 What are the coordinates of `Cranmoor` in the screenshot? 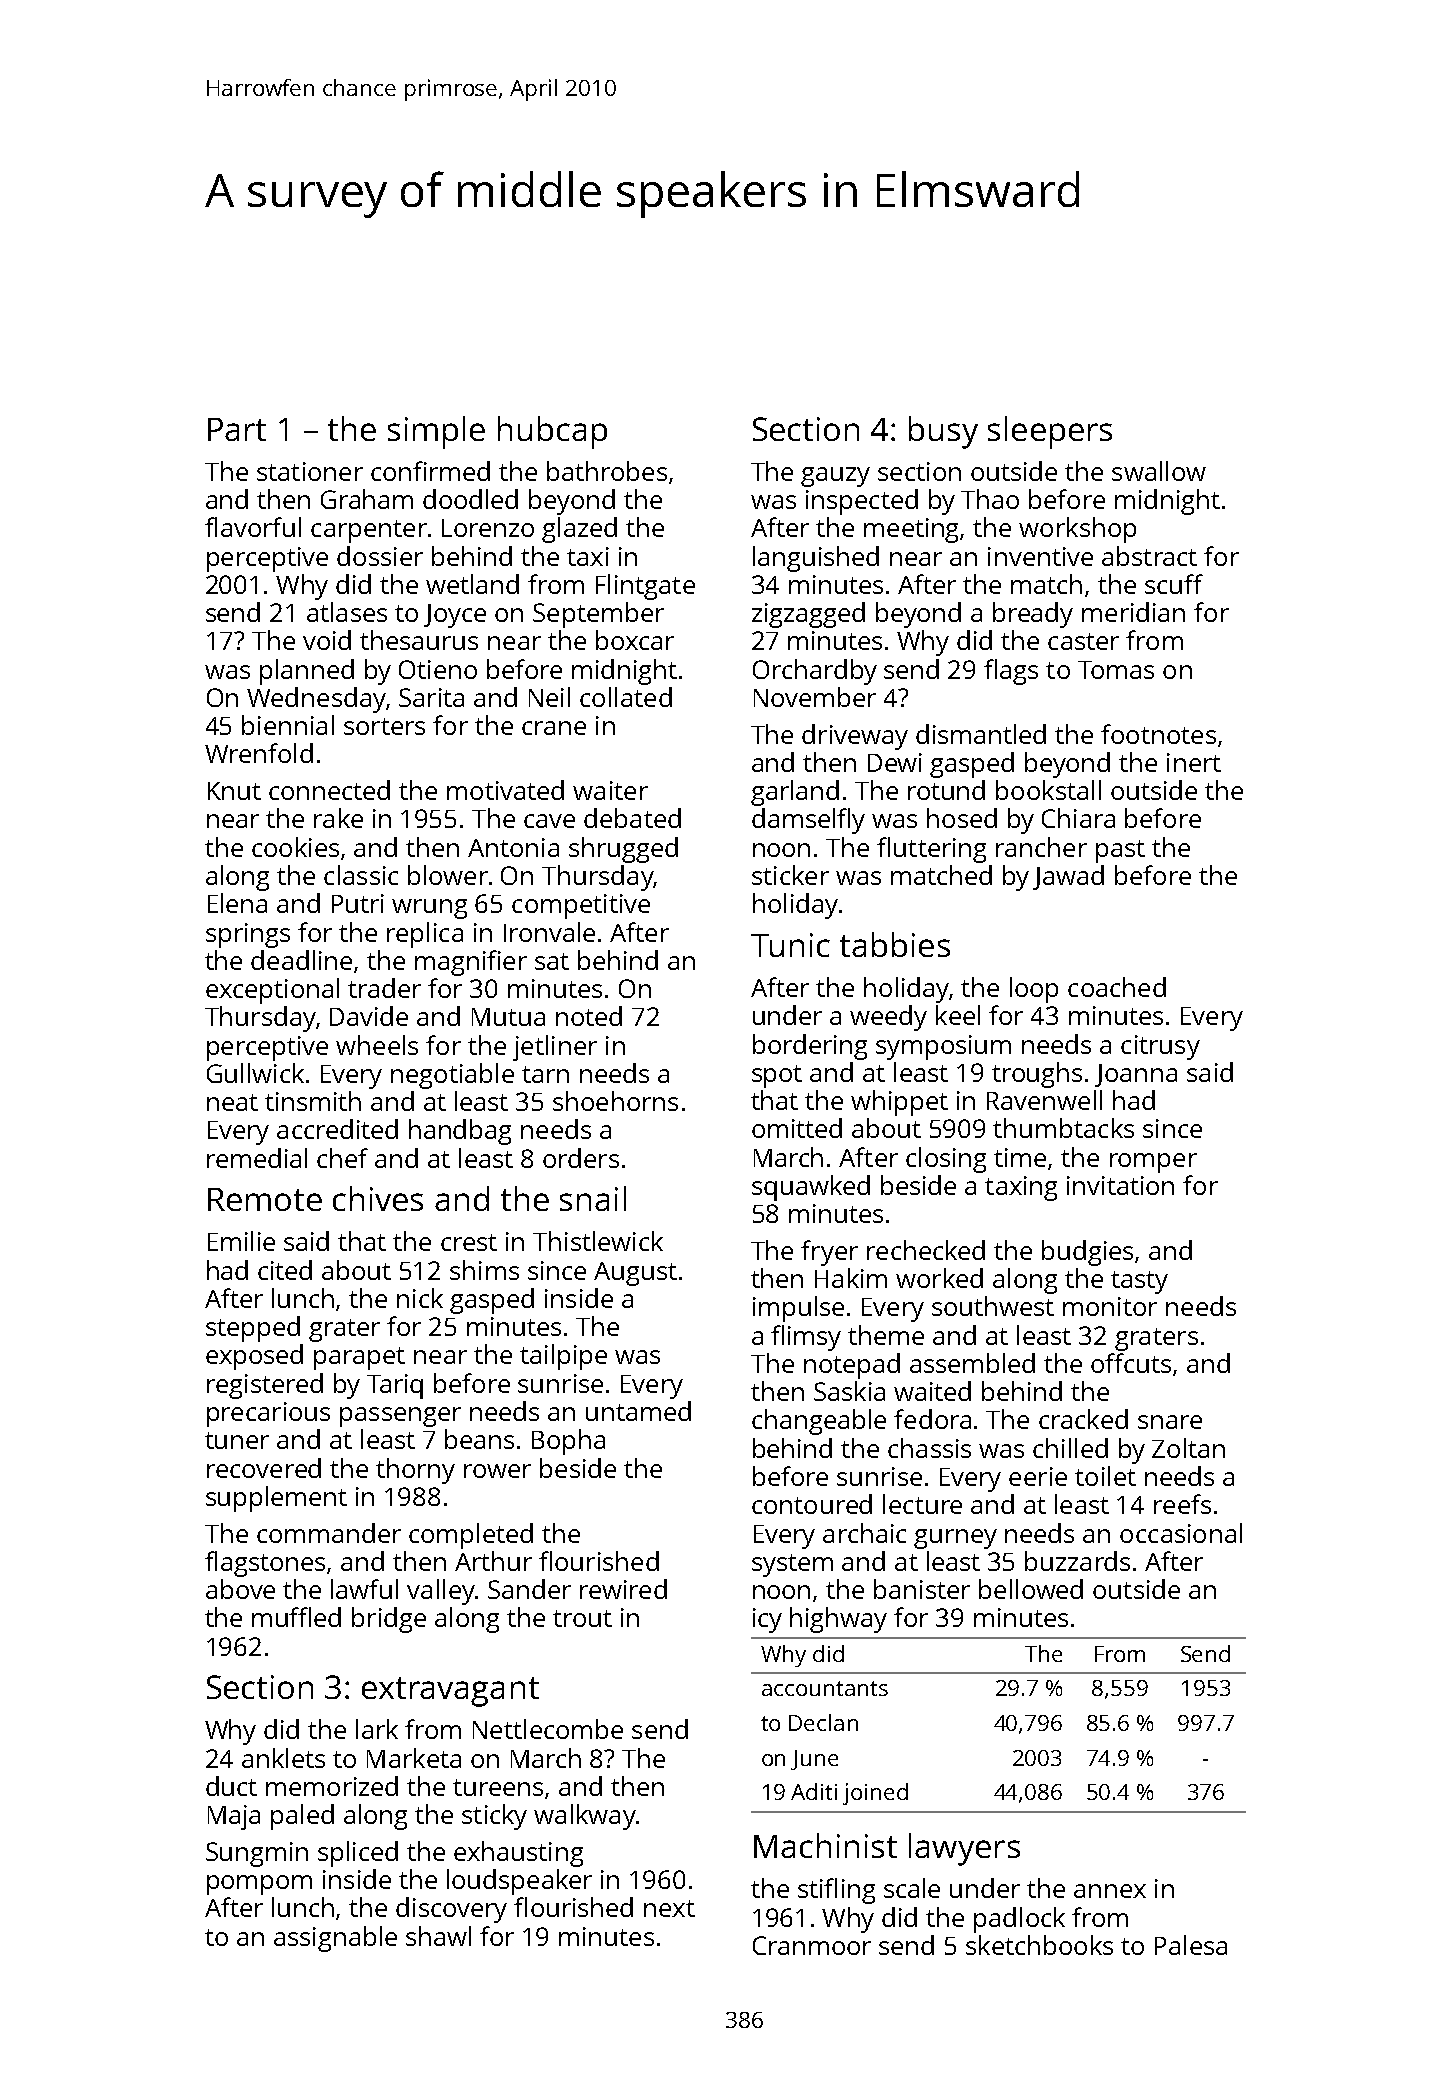 It's located at (812, 1945).
